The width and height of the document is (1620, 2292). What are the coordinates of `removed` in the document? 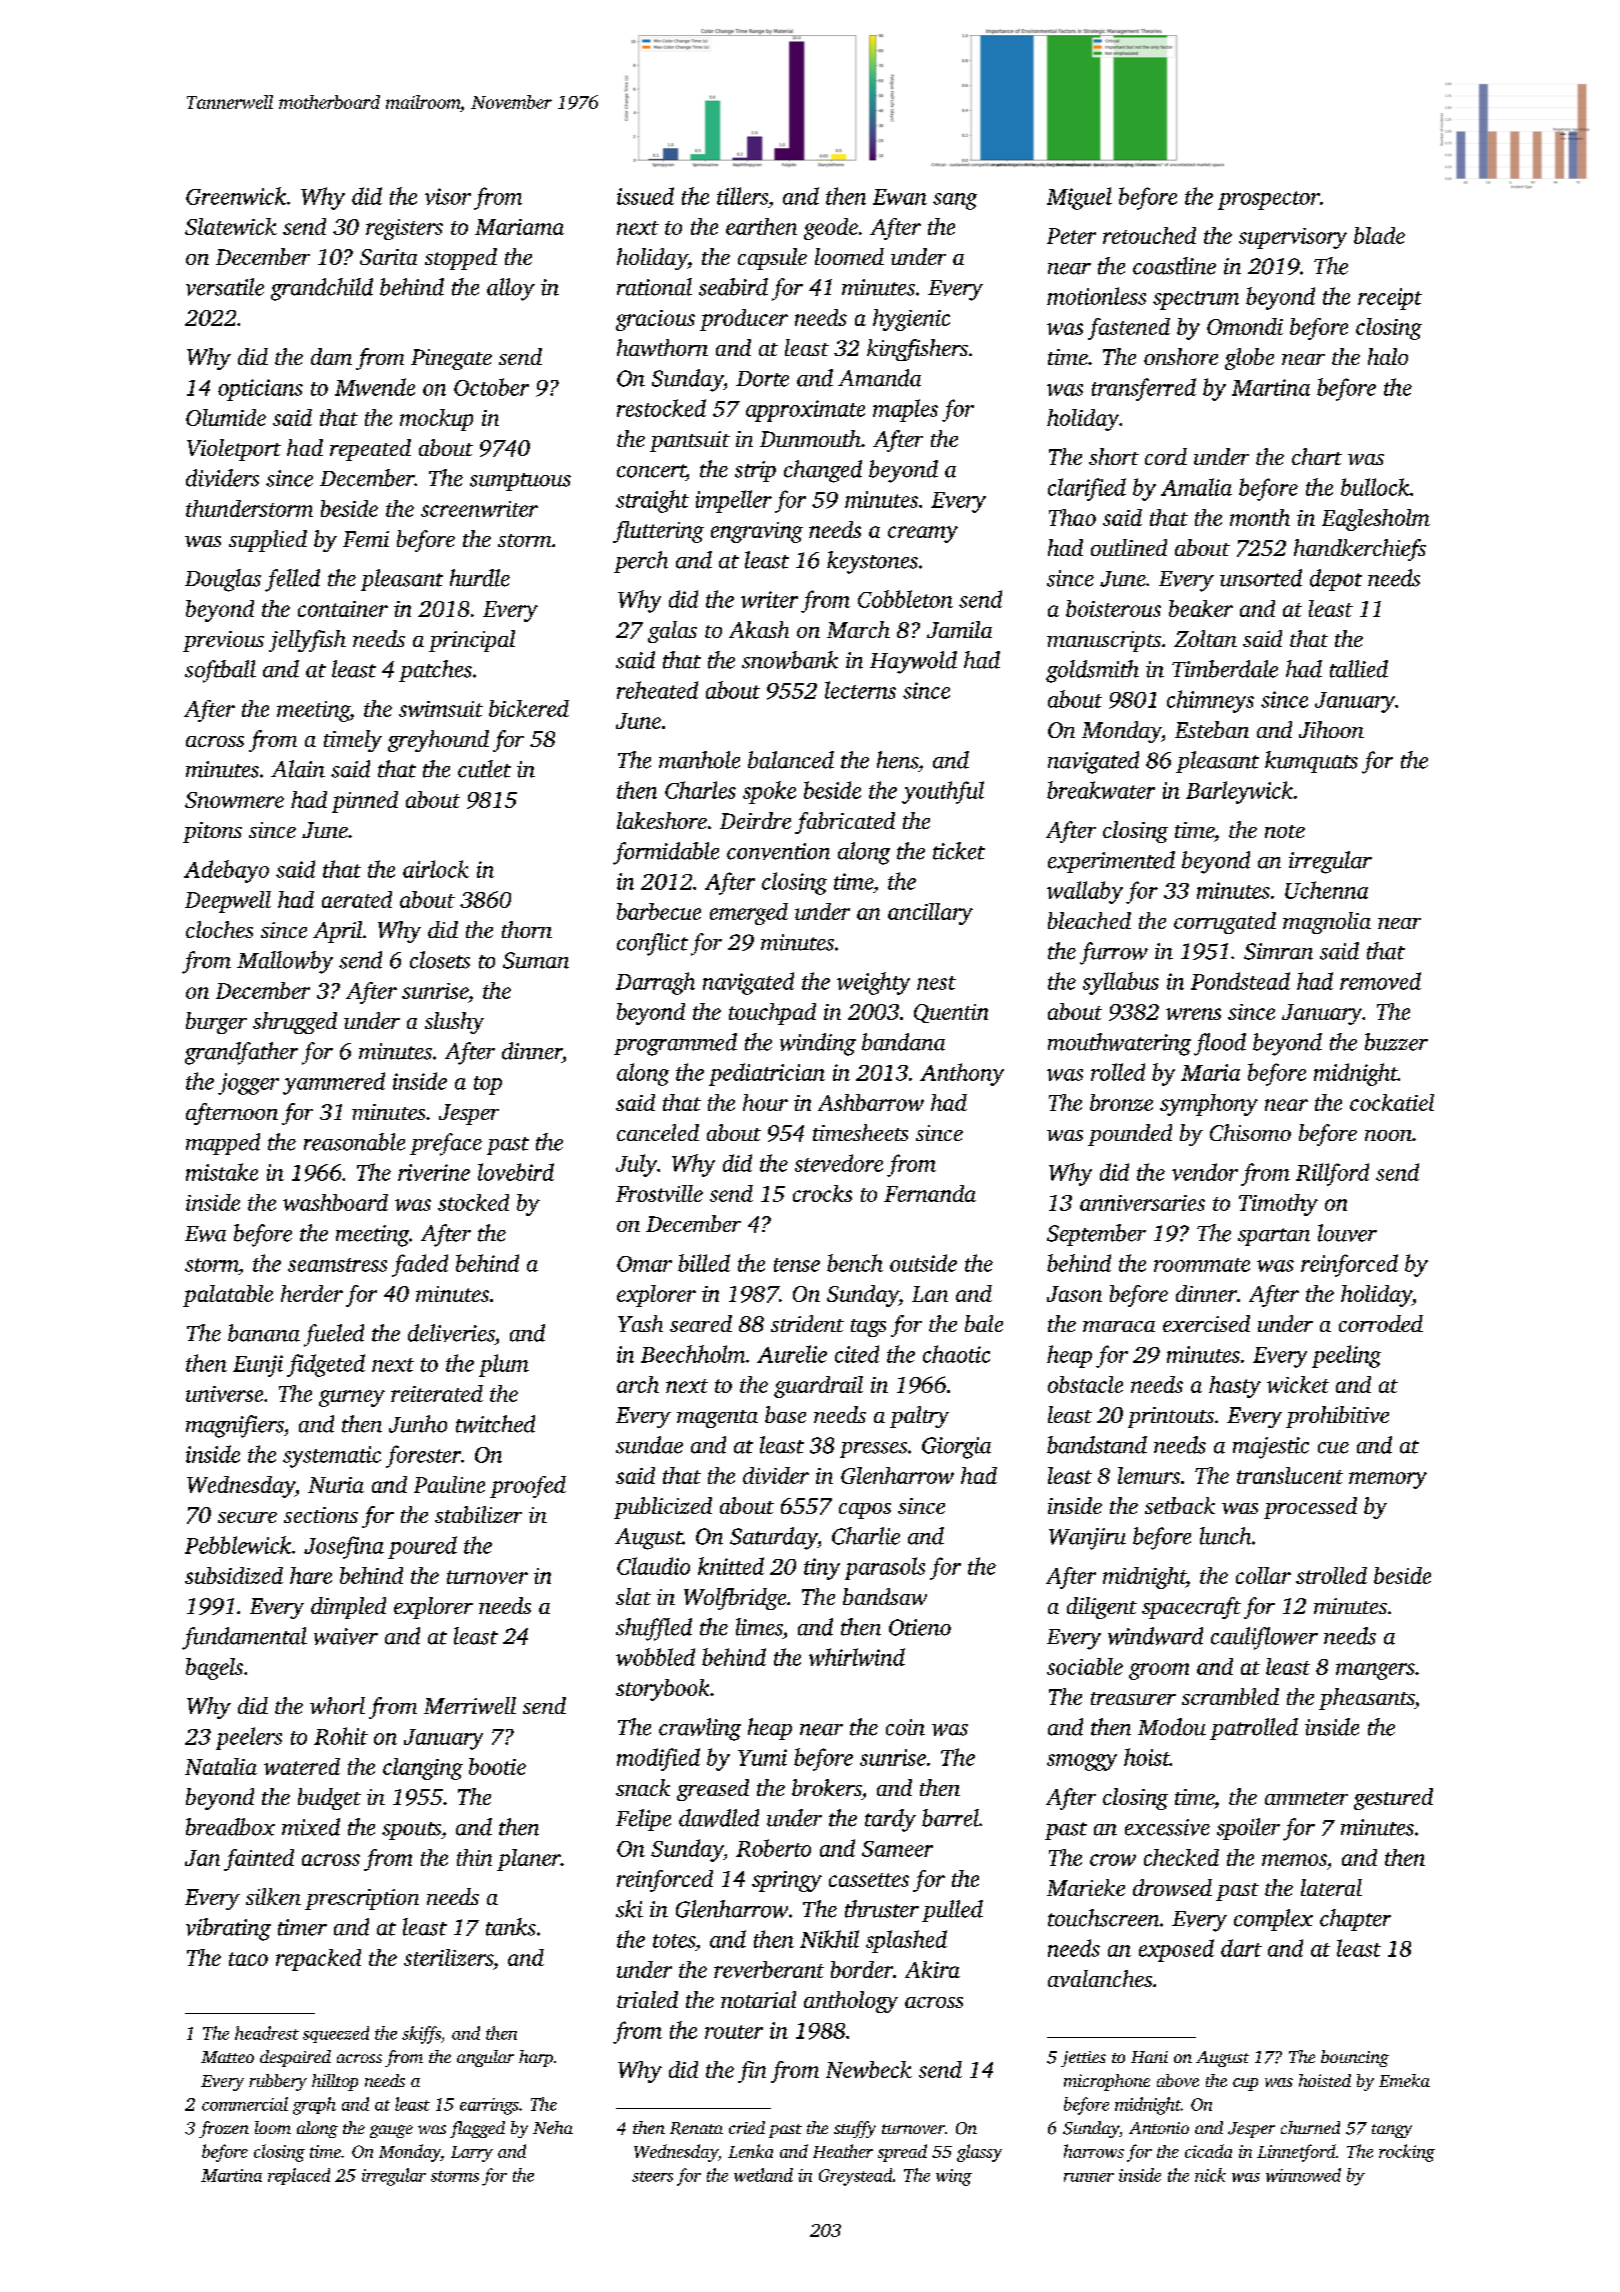 It's located at (1380, 981).
